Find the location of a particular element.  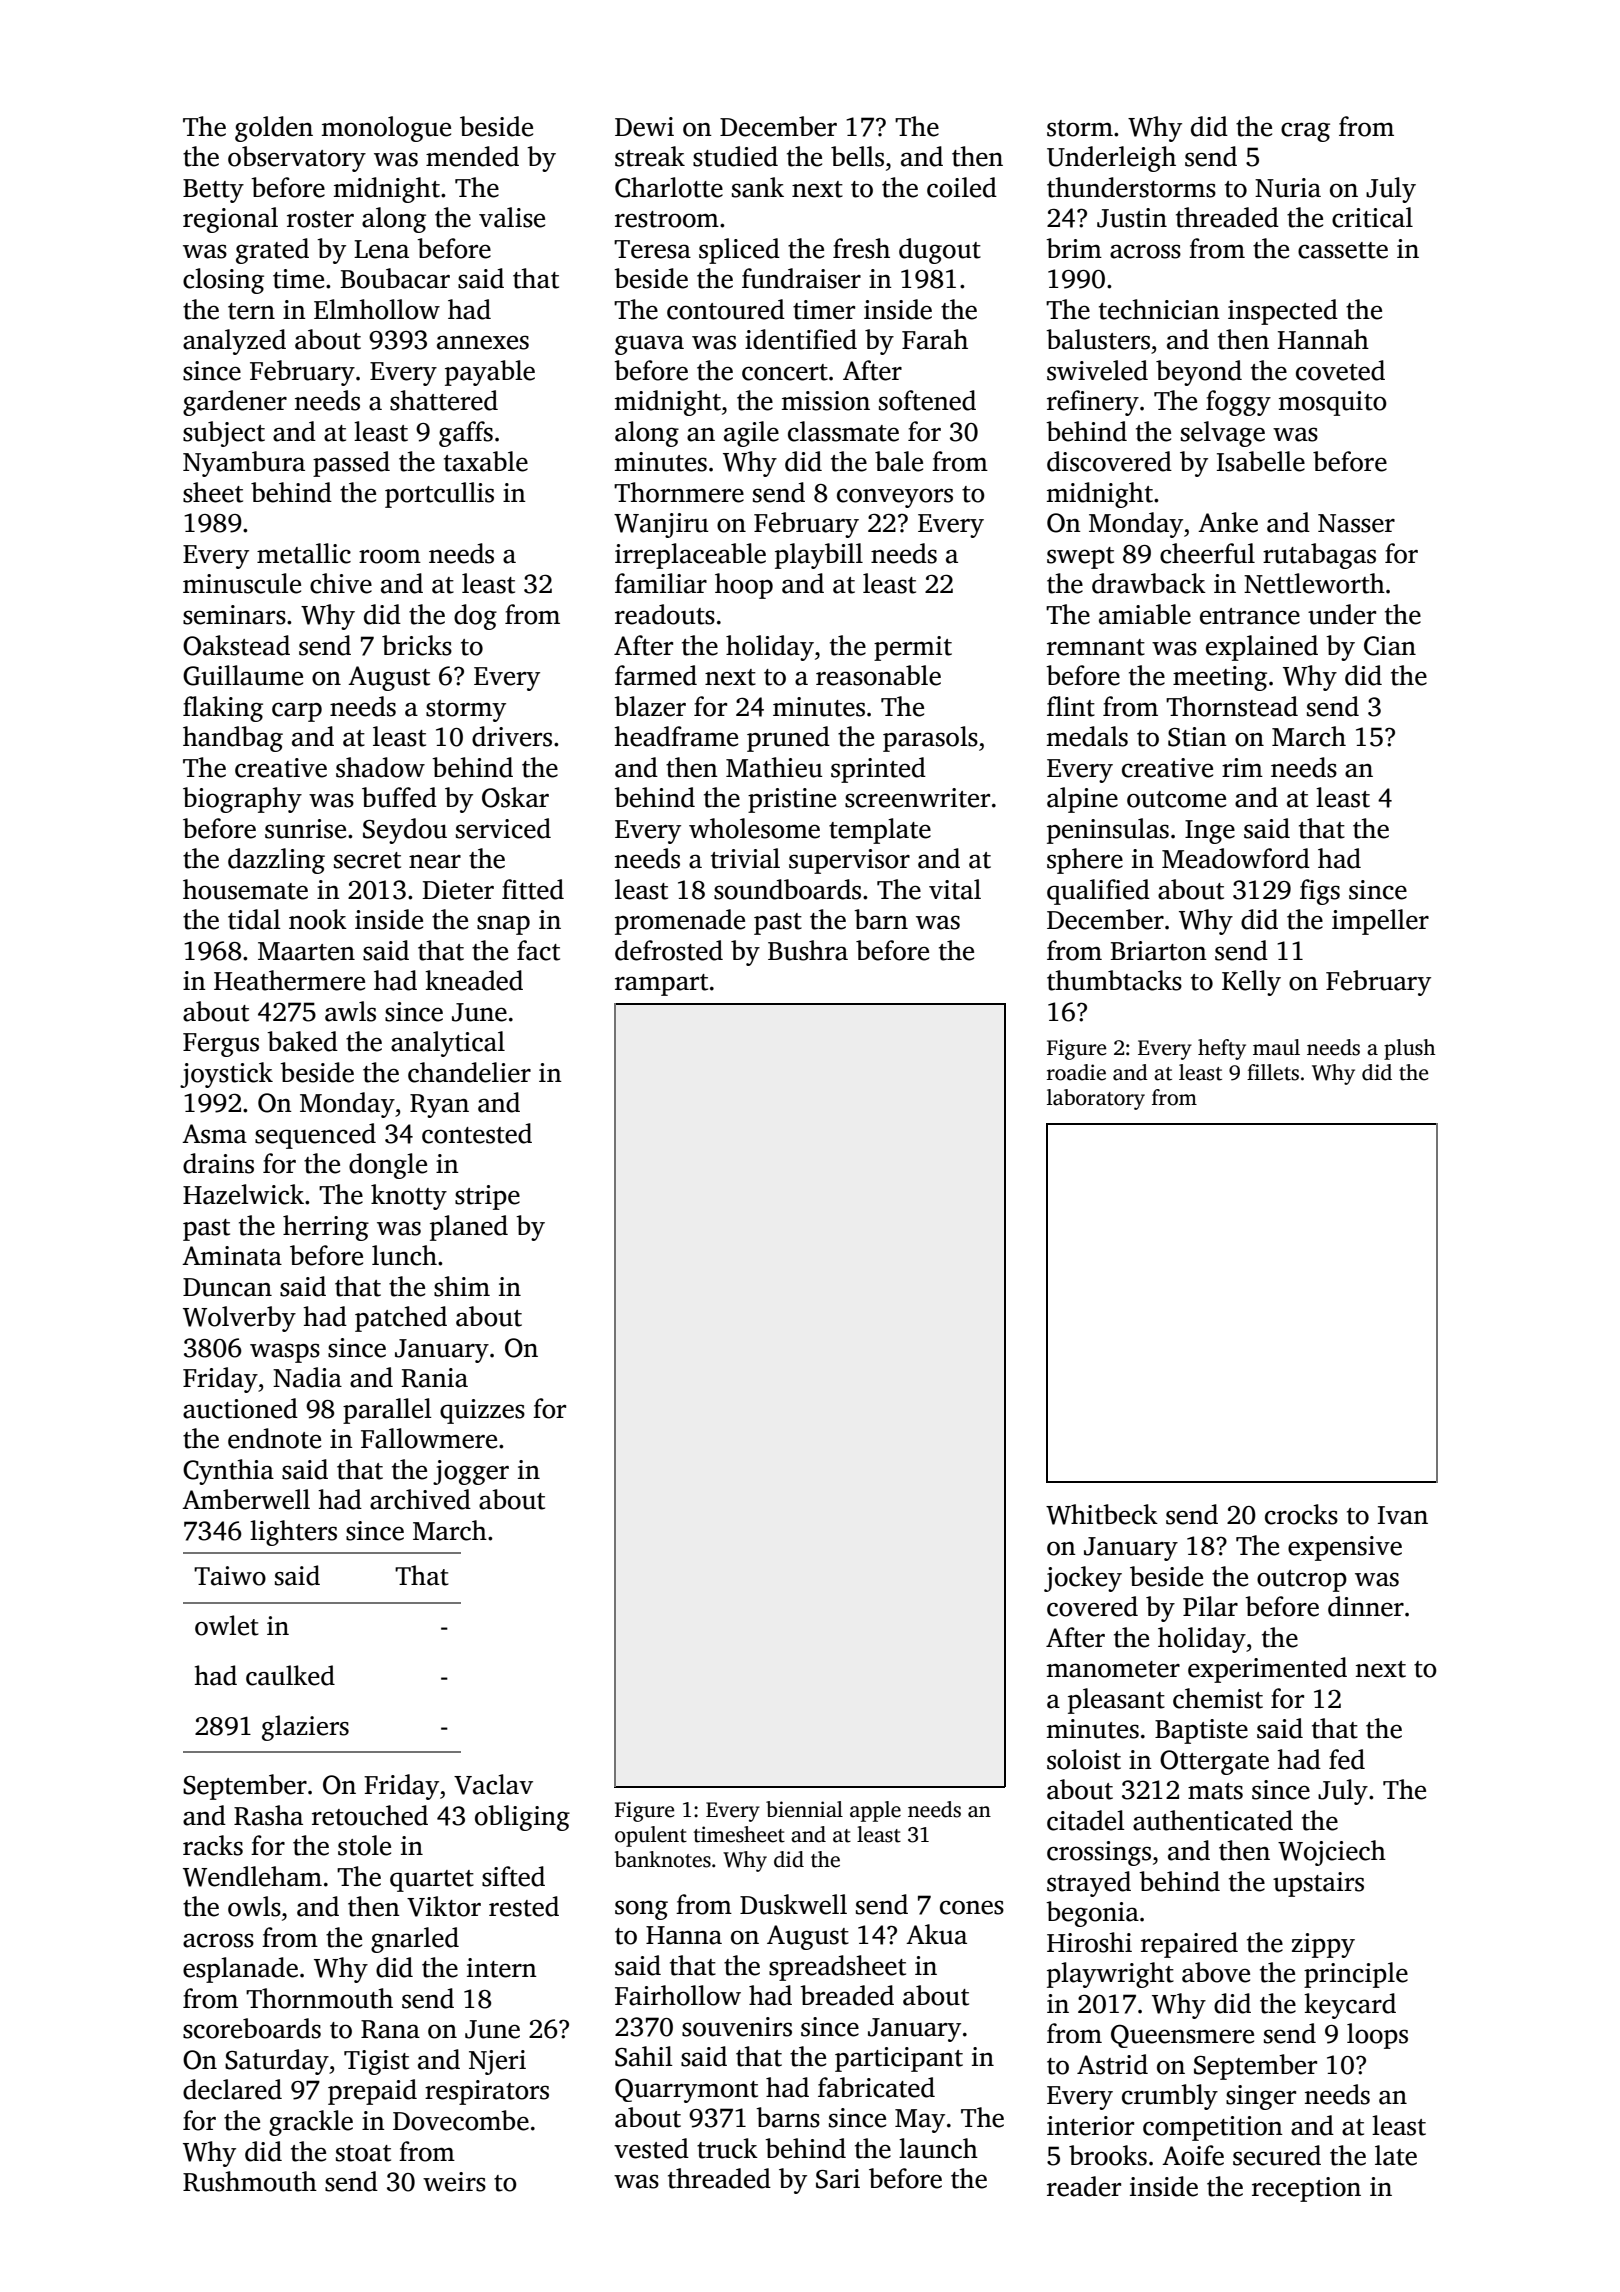

Sari is located at coordinates (838, 2179).
